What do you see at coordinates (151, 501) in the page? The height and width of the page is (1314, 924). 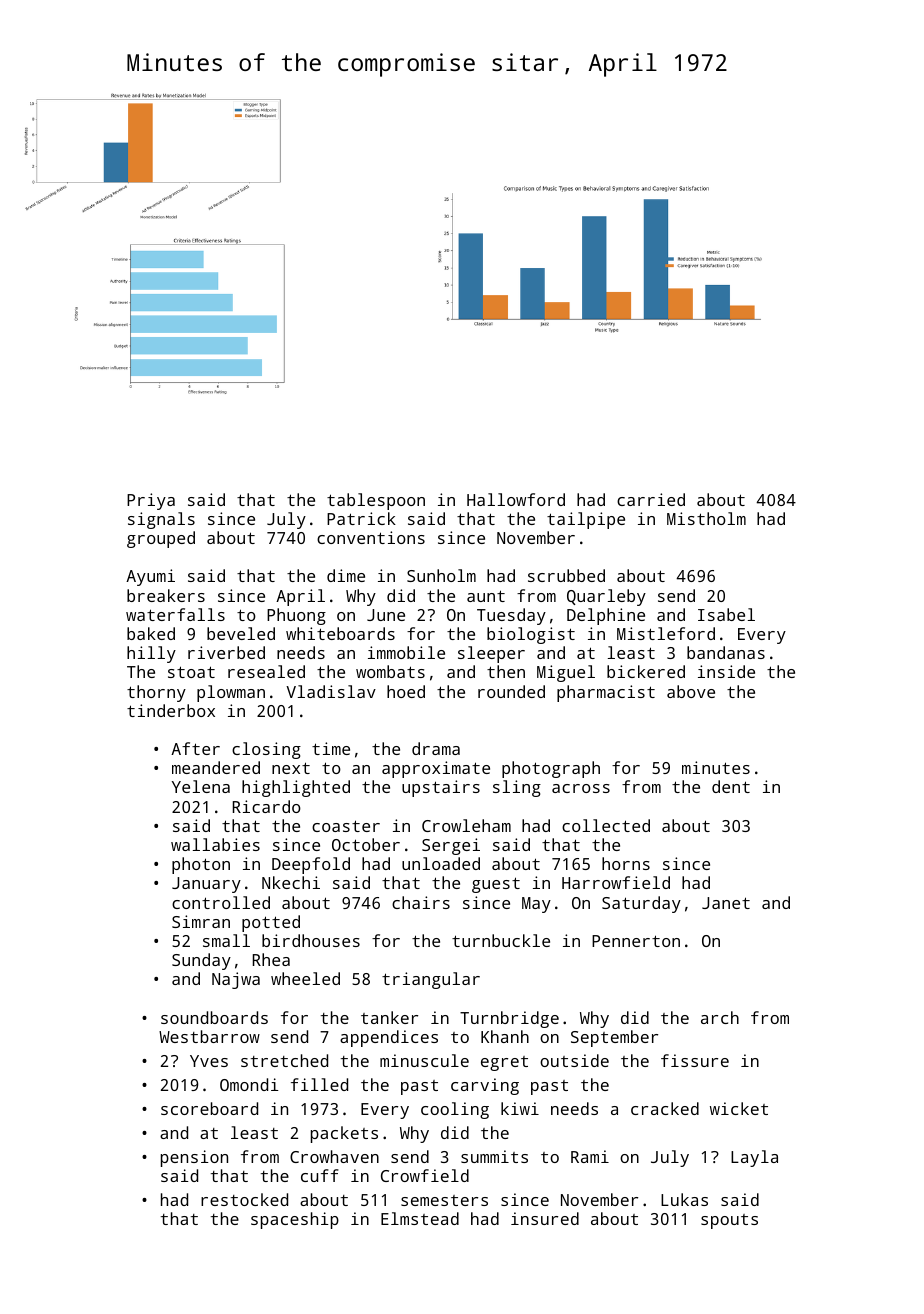 I see `Priya` at bounding box center [151, 501].
